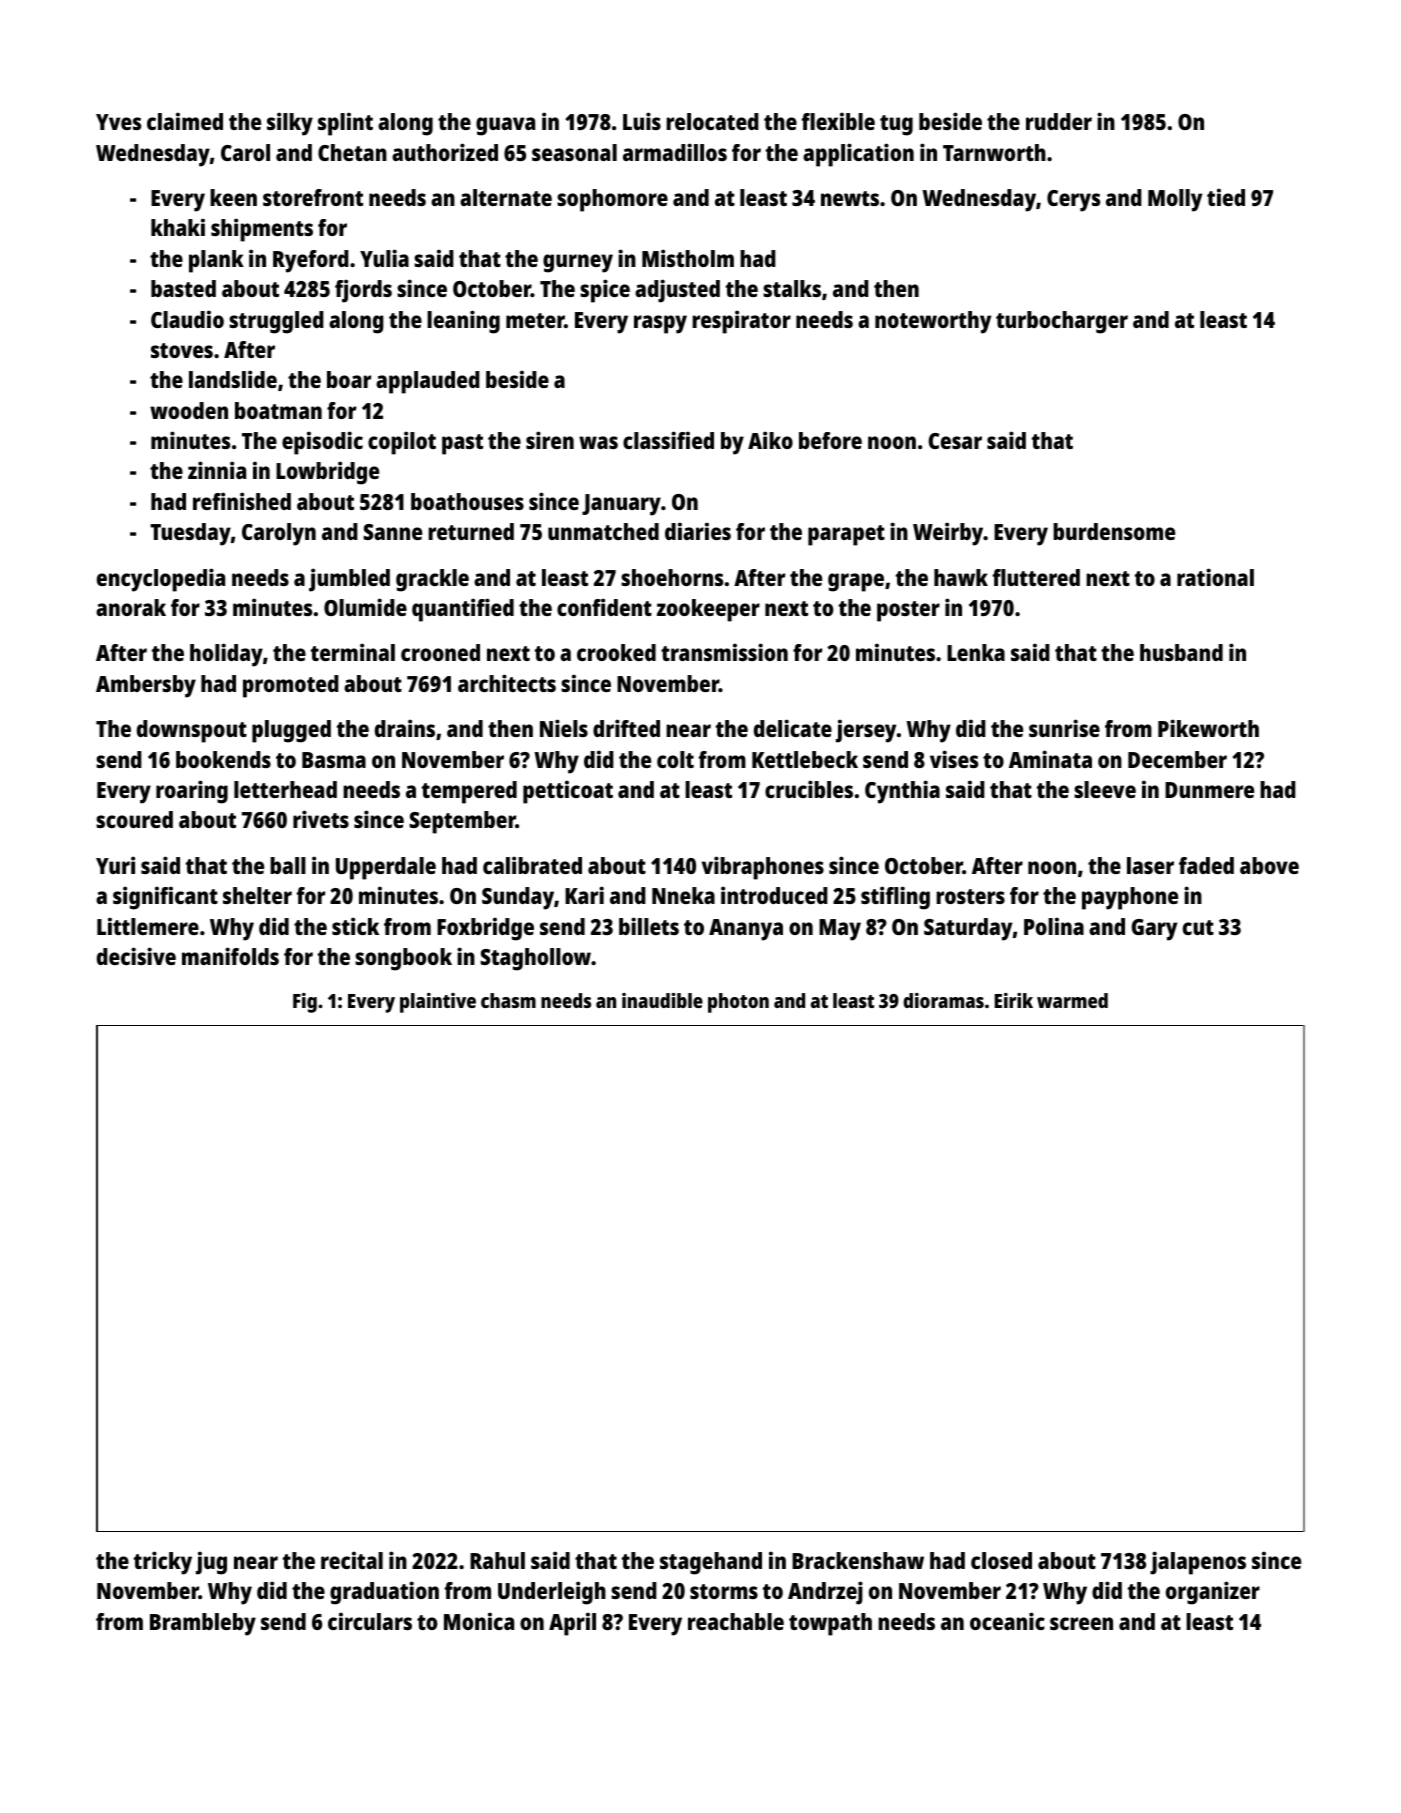 This document has width=1401, height=1813. Describe the element at coordinates (1073, 201) in the document. I see `Cerys` at that location.
